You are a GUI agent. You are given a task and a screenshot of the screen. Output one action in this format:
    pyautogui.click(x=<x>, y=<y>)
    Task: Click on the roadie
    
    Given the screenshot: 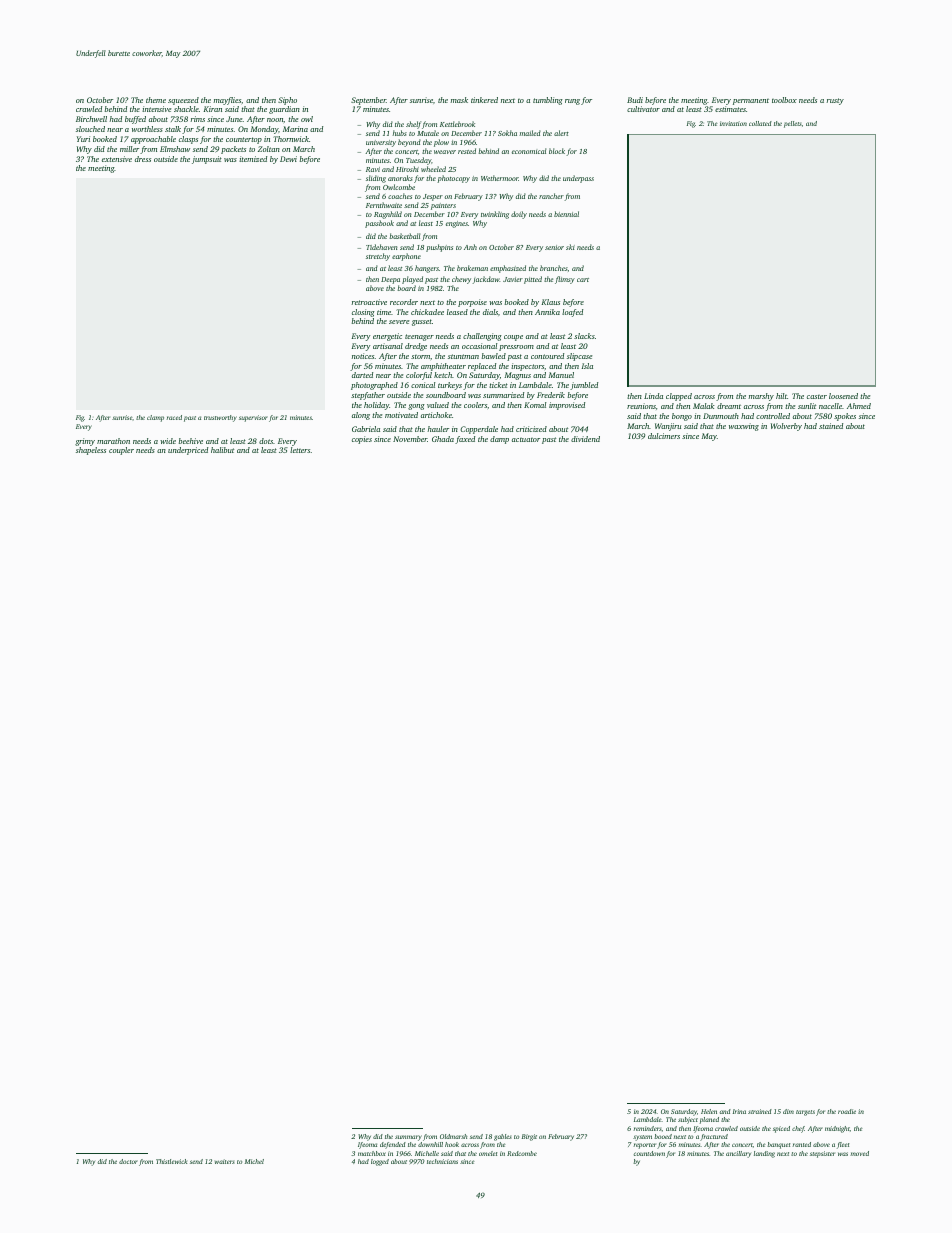 What is the action you would take?
    pyautogui.click(x=847, y=1111)
